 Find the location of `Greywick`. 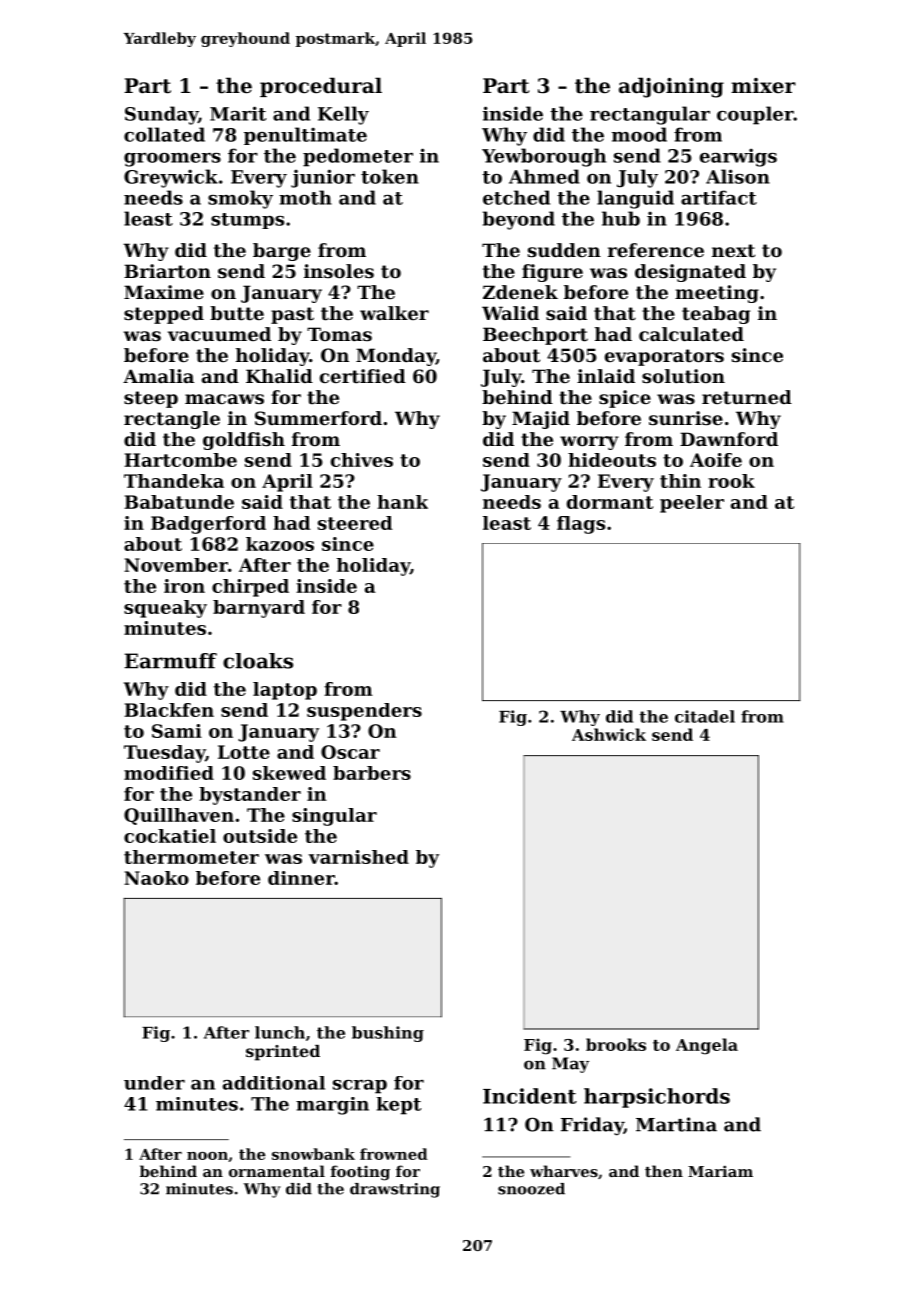

Greywick is located at coordinates (171, 178).
